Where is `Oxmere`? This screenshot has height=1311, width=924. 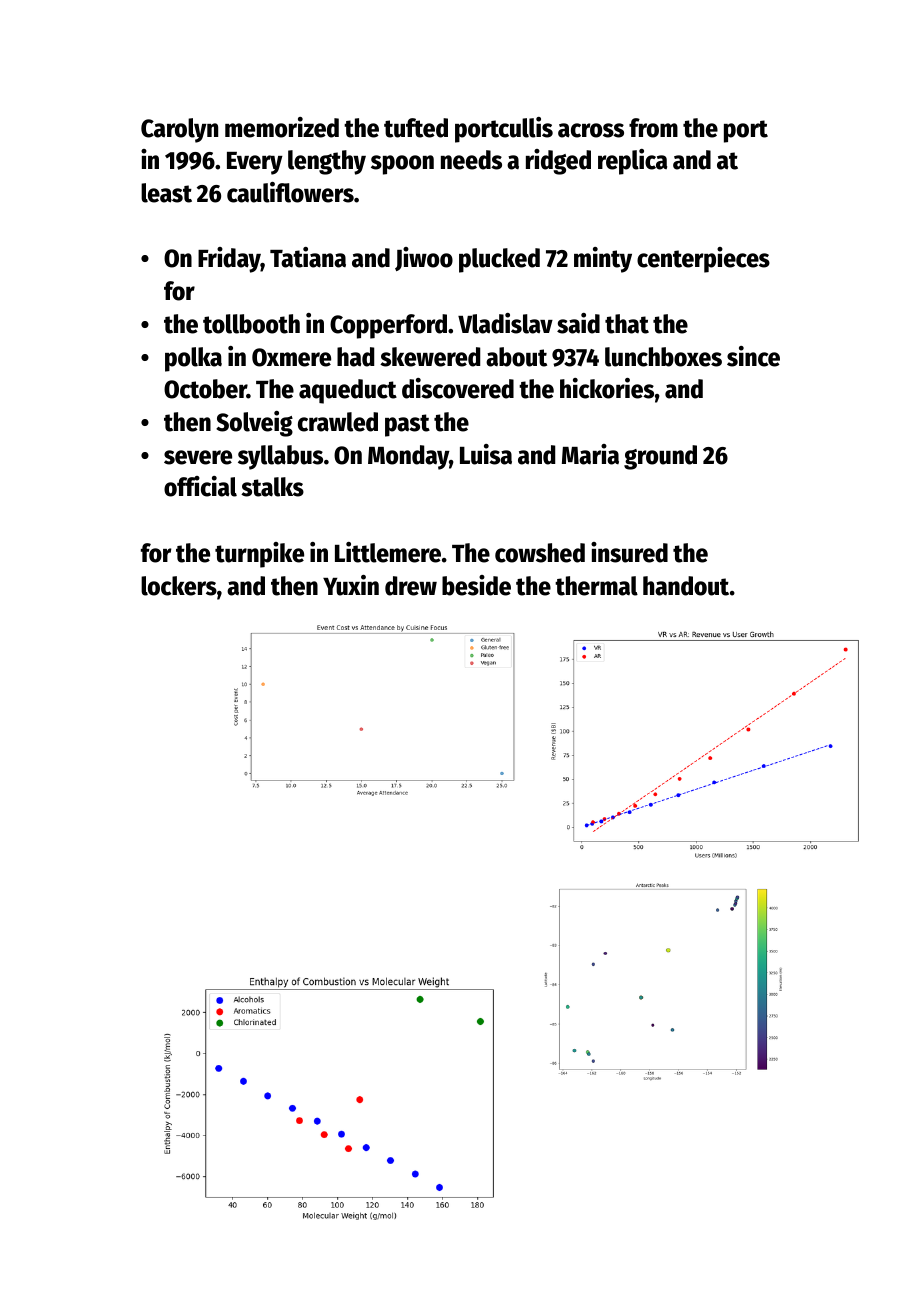
Oxmere is located at coordinates (291, 357).
